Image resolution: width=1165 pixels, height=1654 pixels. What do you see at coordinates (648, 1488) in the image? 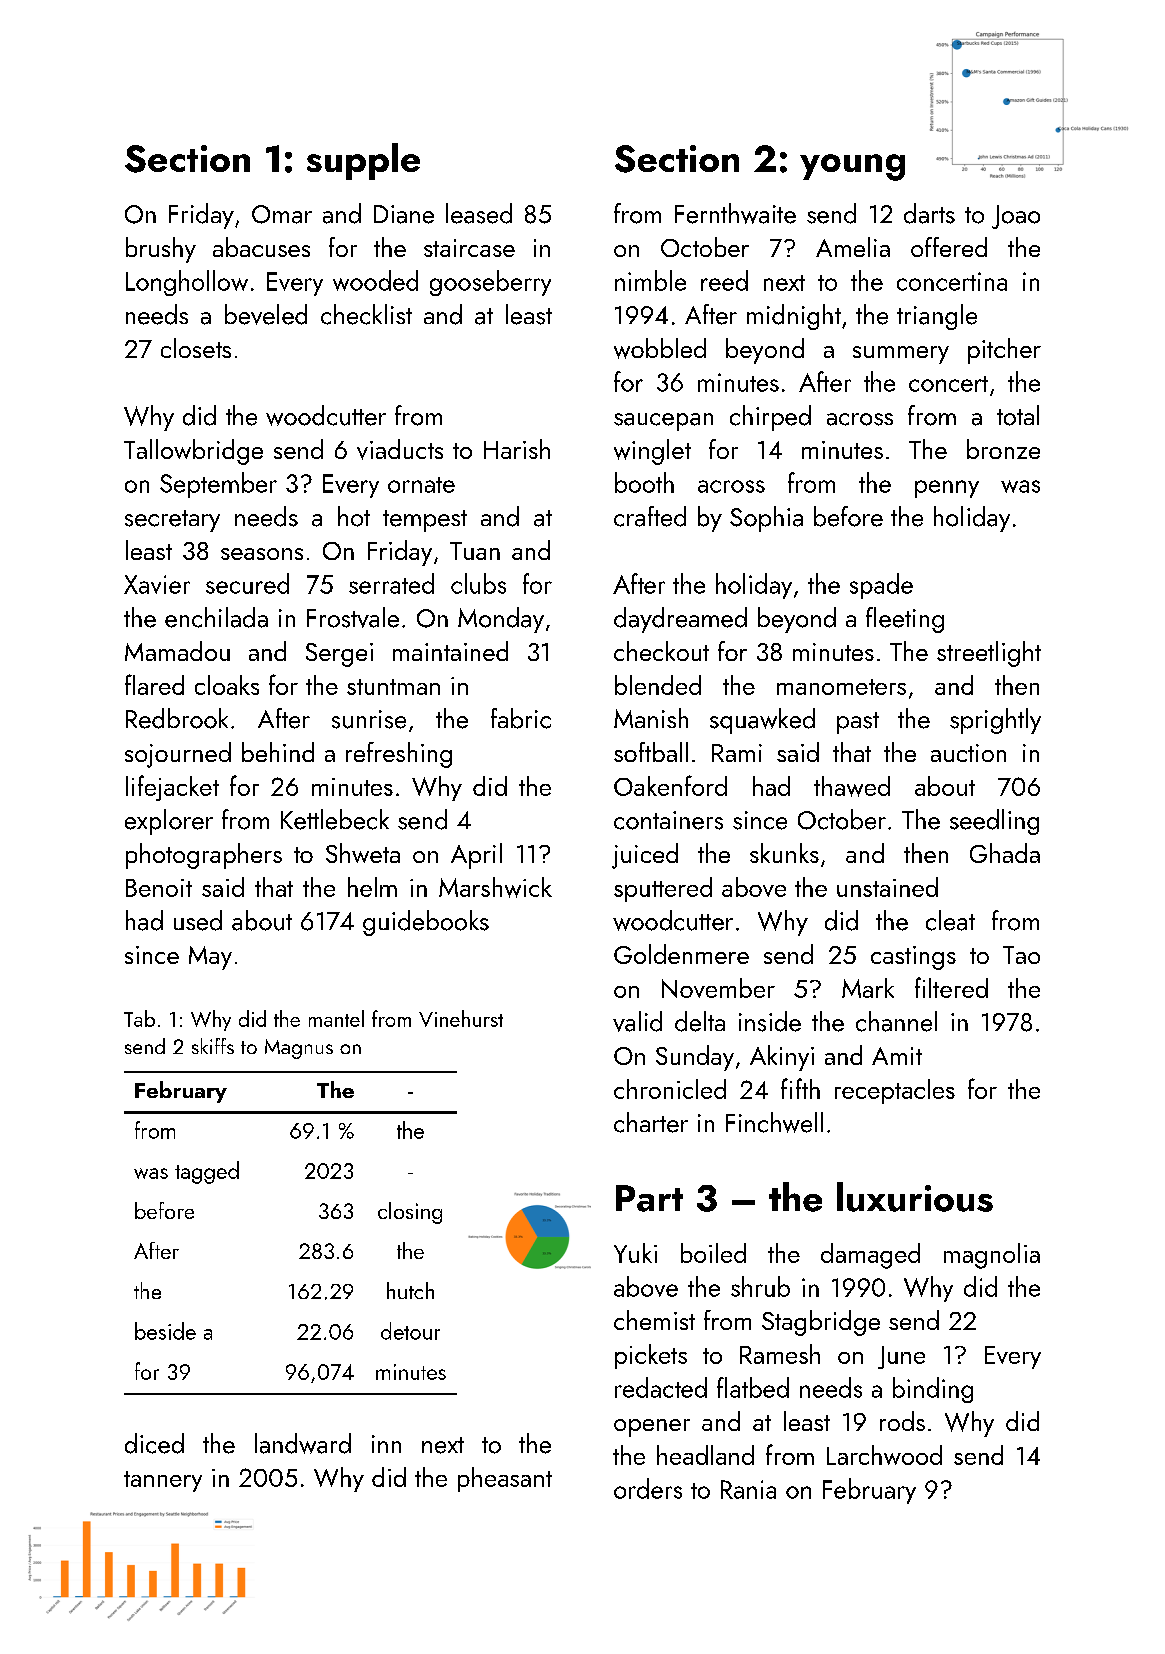
I see `orders` at bounding box center [648, 1488].
